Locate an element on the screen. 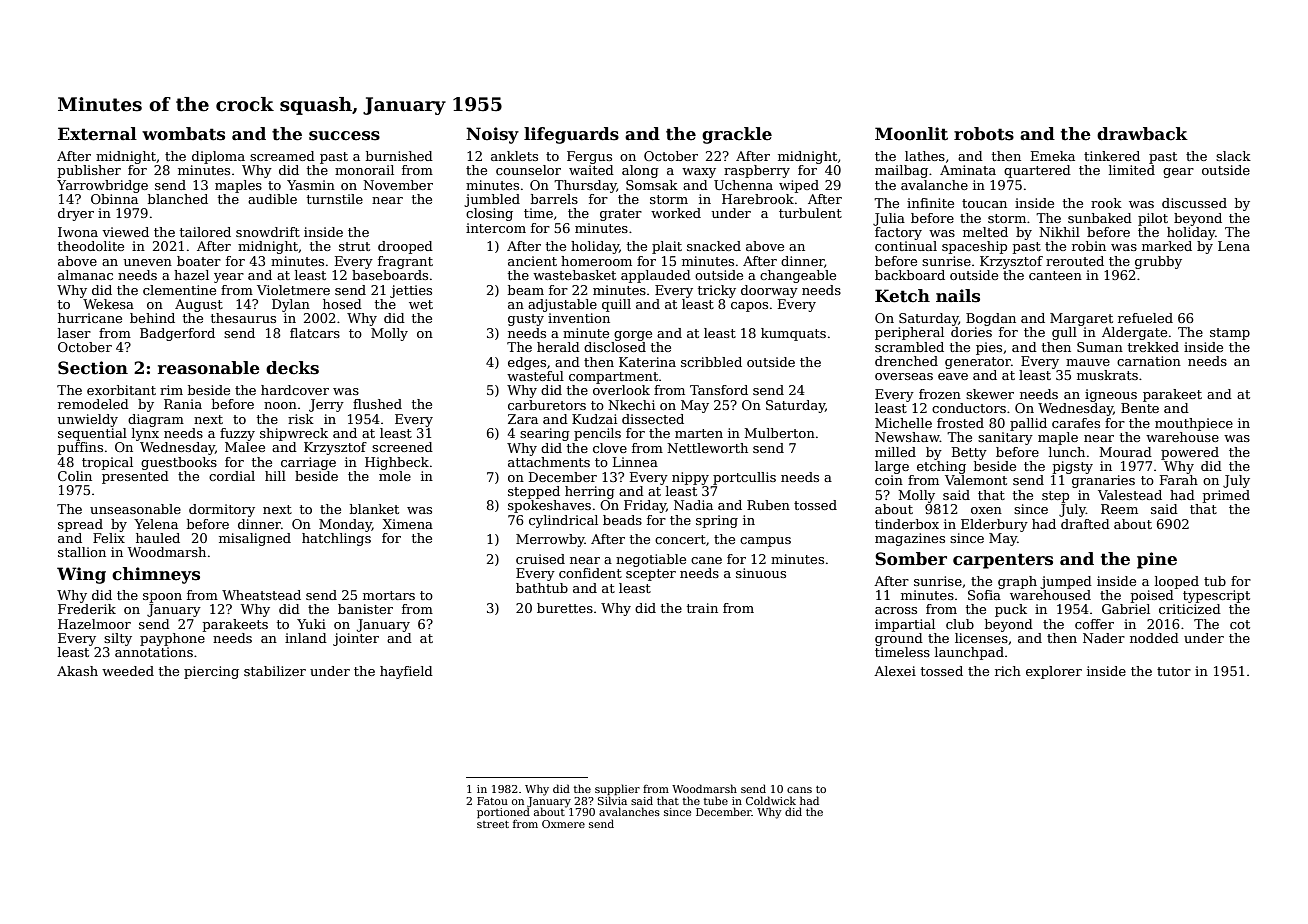 This screenshot has height=924, width=1308. rich is located at coordinates (1008, 671).
